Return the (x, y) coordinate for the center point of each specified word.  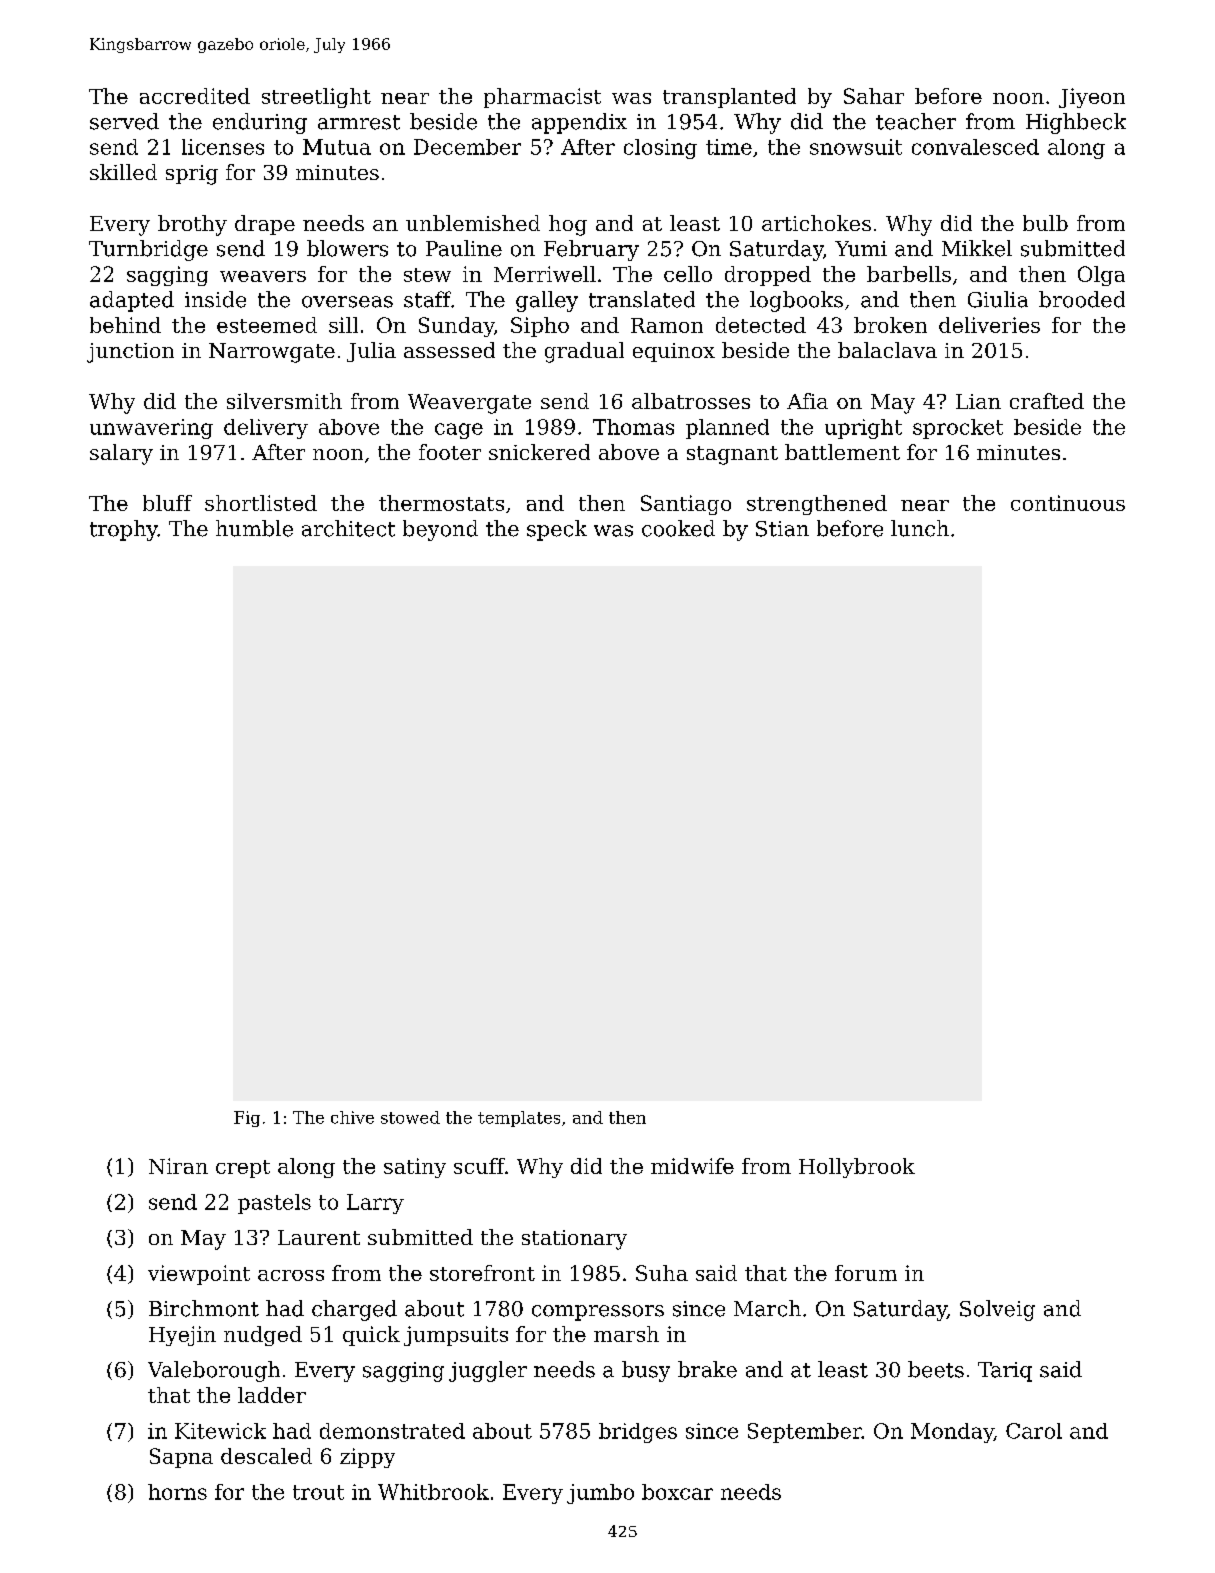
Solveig (997, 1310)
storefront (482, 1273)
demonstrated (392, 1431)
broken (890, 325)
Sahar (874, 96)
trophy (124, 530)
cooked (678, 528)
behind (125, 325)
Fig (247, 1119)
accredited (195, 96)
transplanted (729, 98)
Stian (782, 529)
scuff (479, 1166)
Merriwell (545, 274)
